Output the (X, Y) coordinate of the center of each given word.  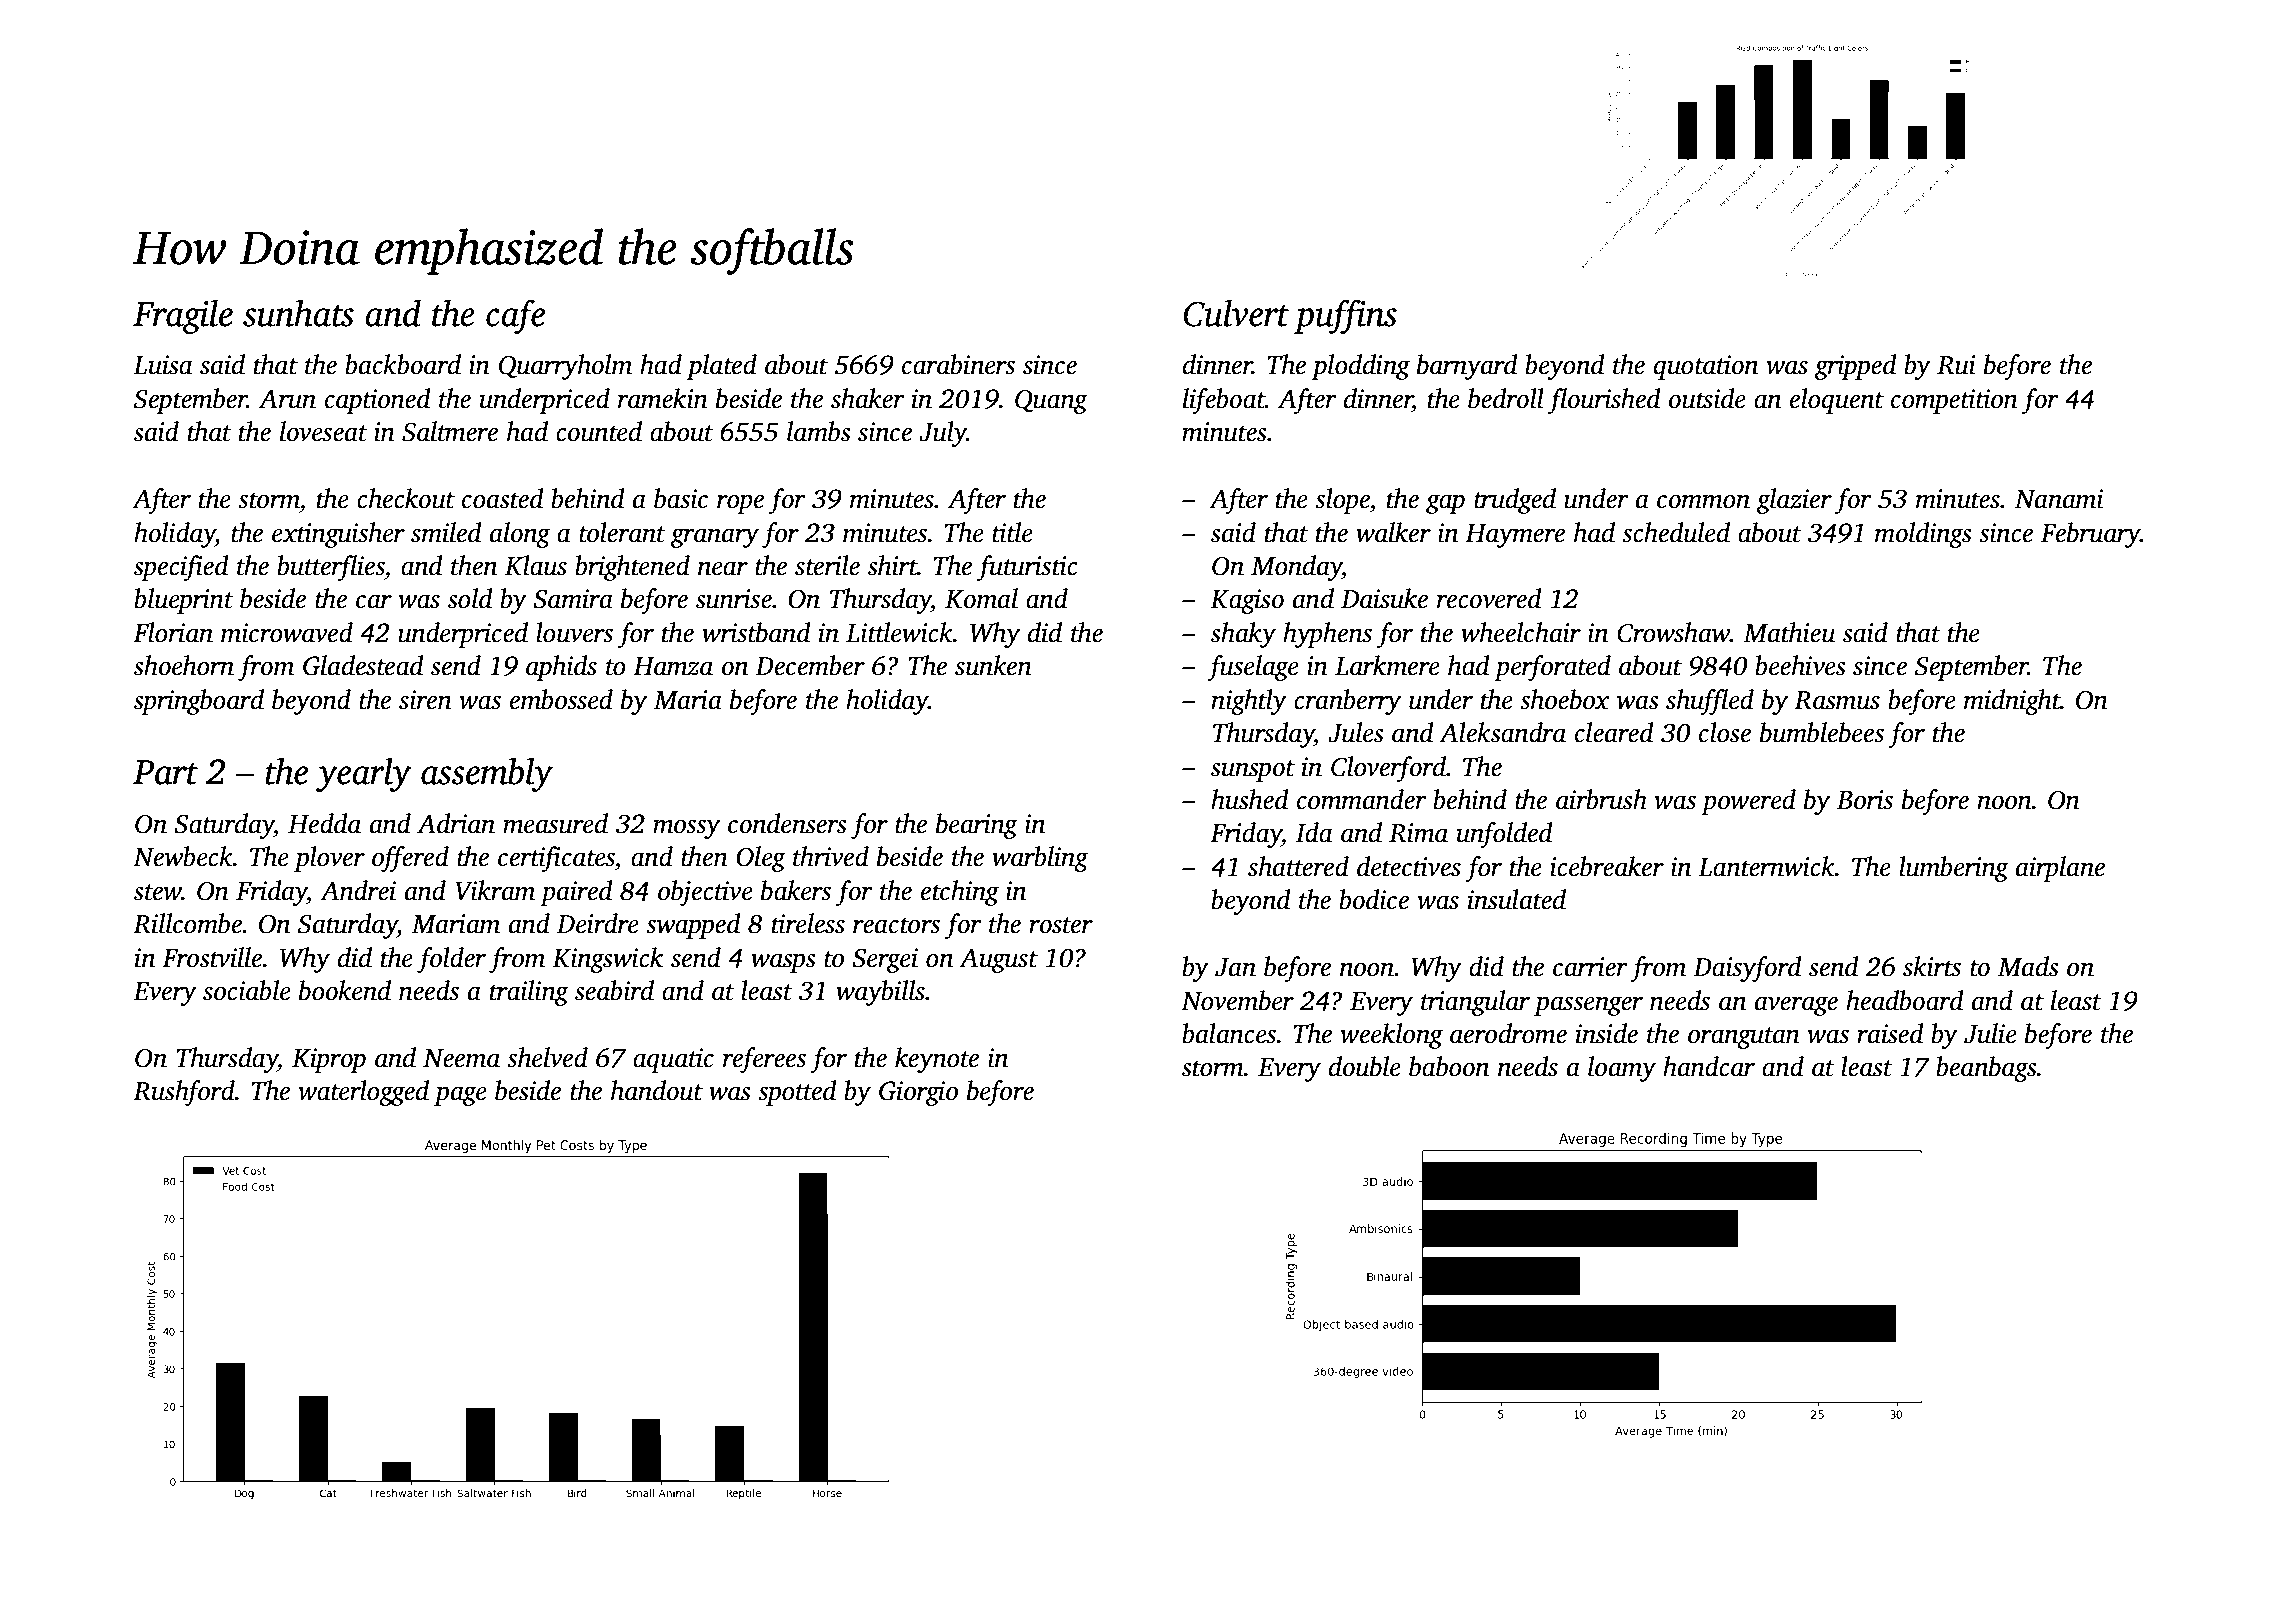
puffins (1345, 316)
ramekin (663, 398)
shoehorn (184, 665)
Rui (1956, 365)
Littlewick (899, 632)
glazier (1794, 501)
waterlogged (363, 1093)
